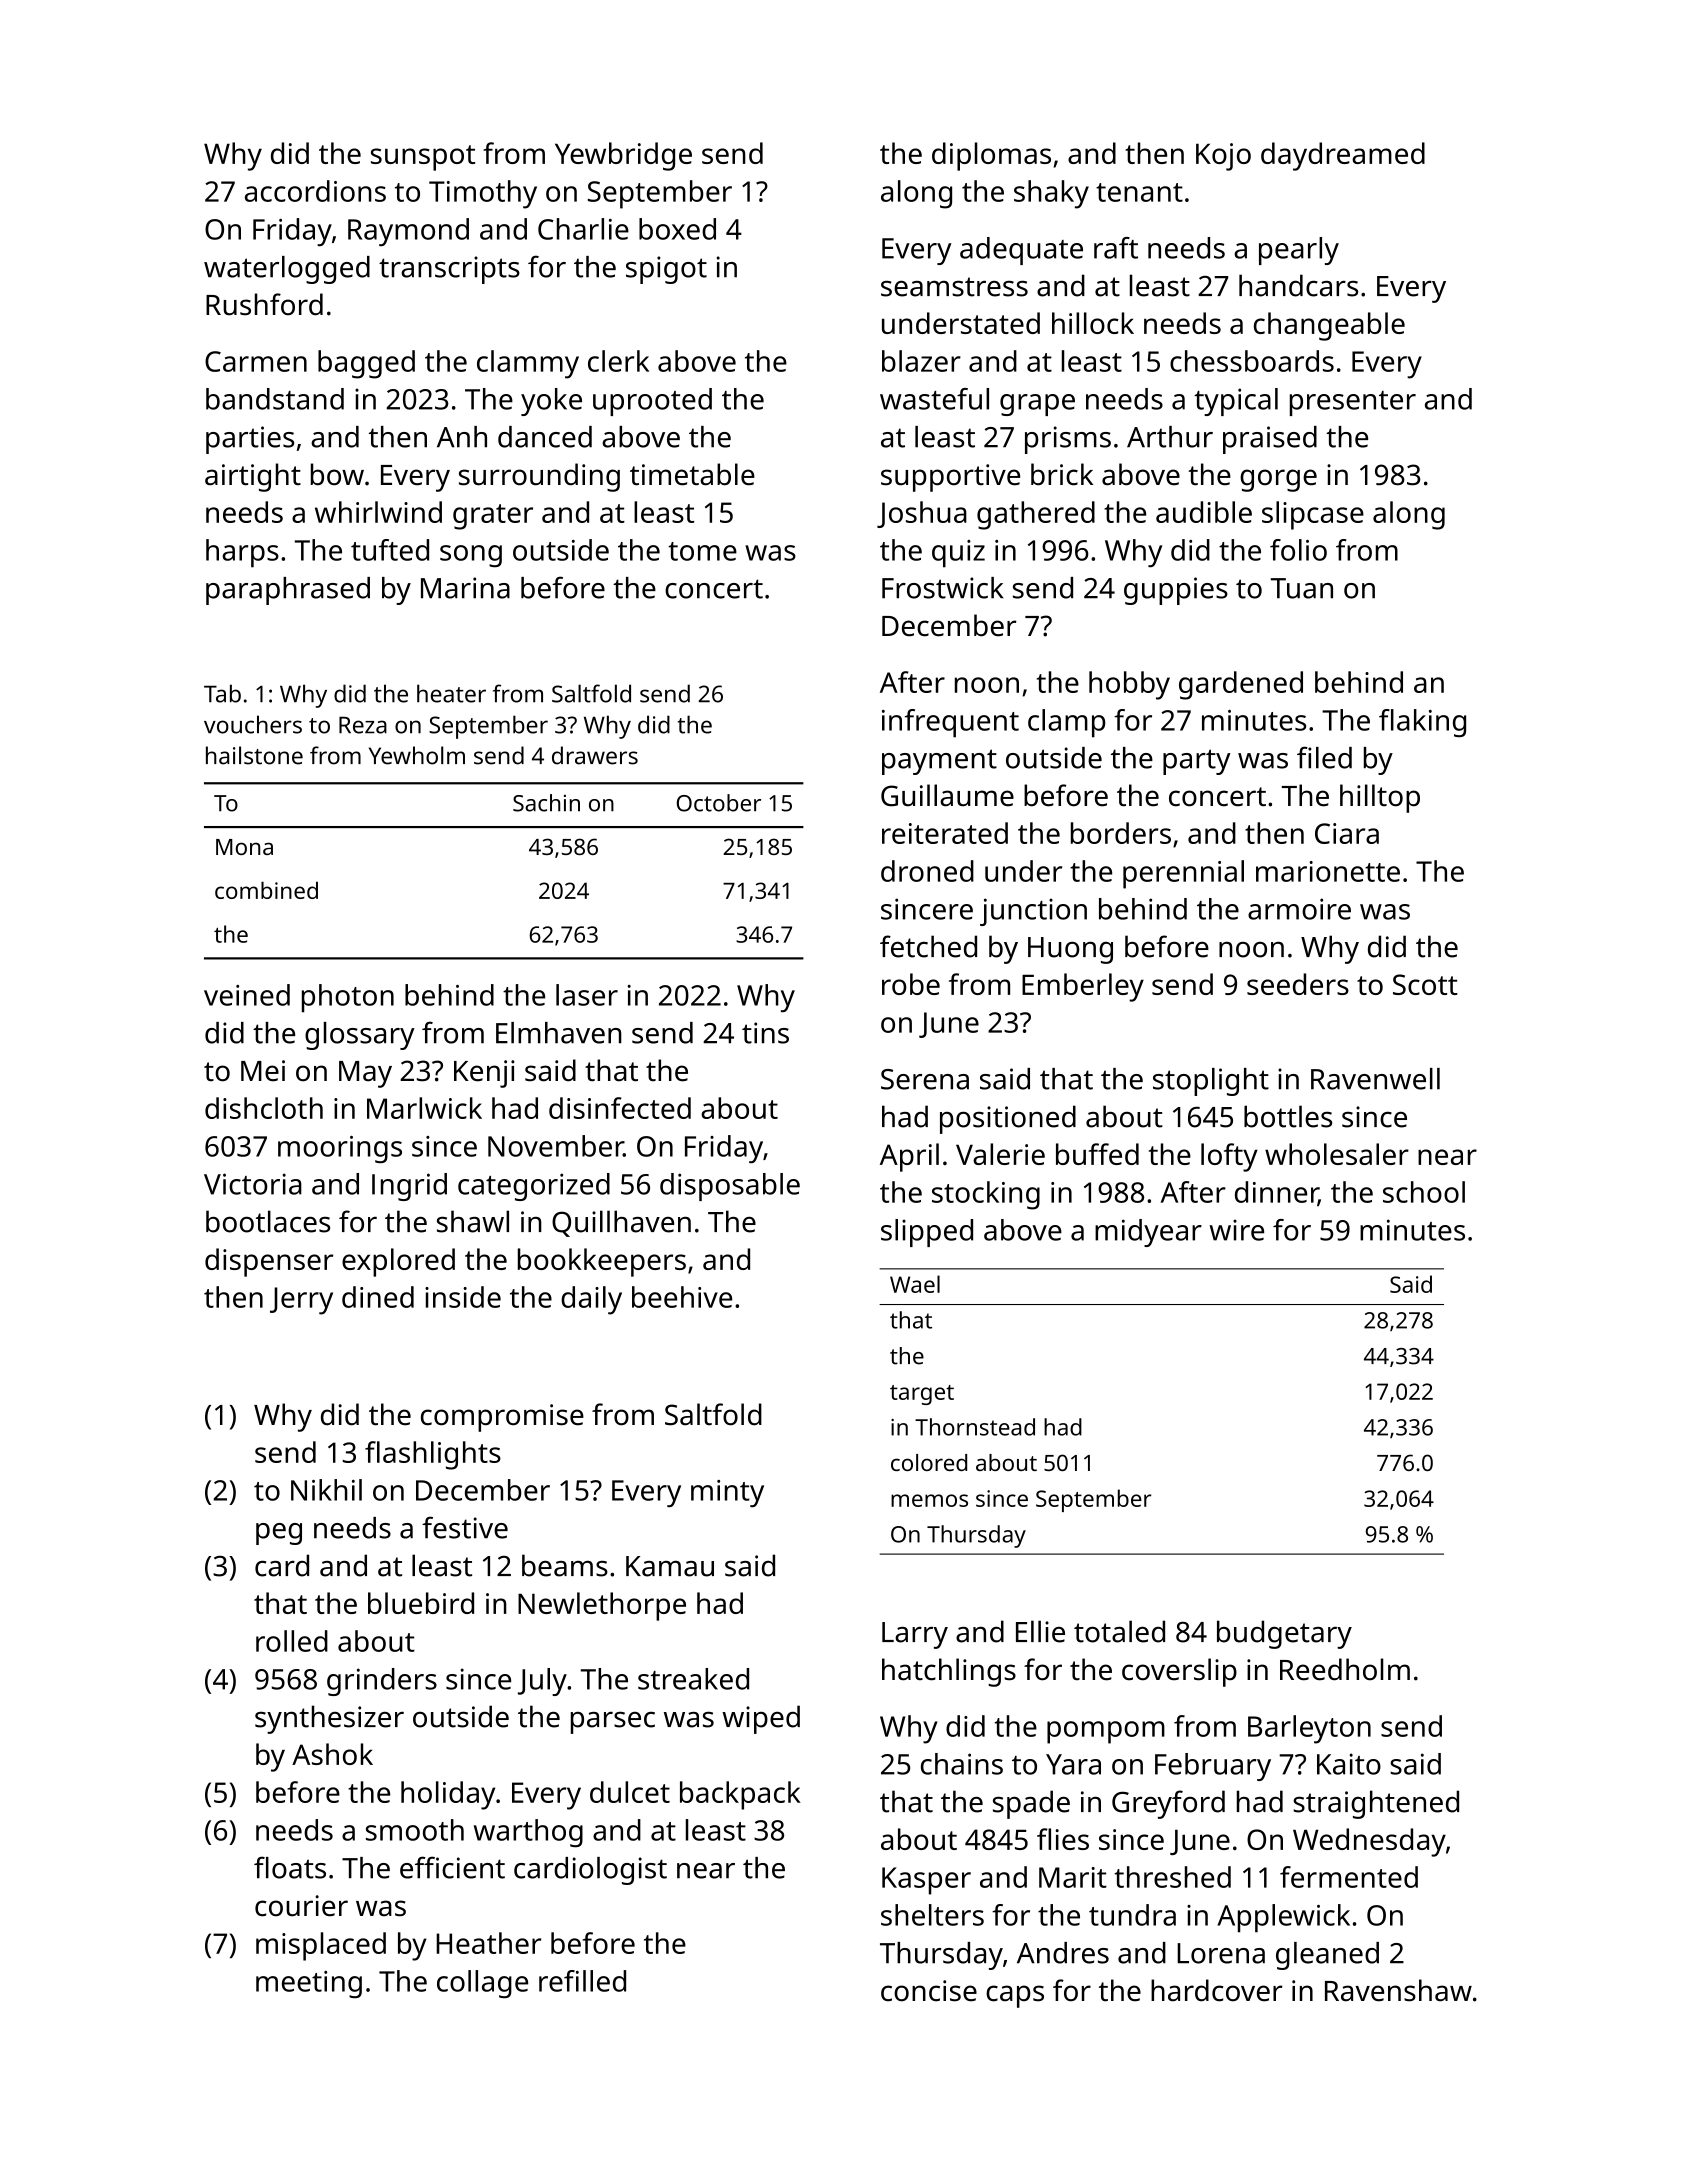 The image size is (1683, 2178). What do you see at coordinates (991, 156) in the screenshot?
I see `diplomas` at bounding box center [991, 156].
